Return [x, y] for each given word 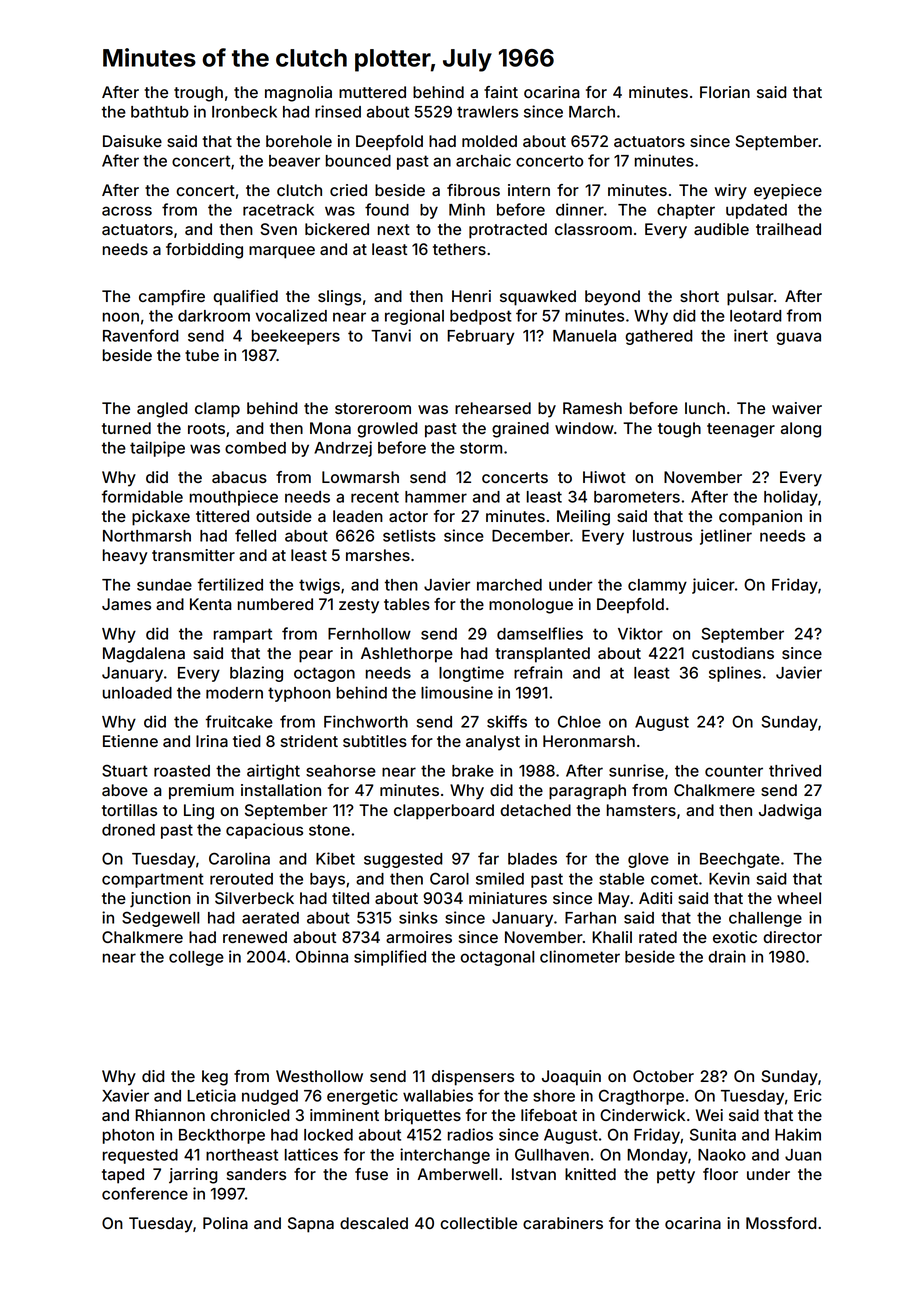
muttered [372, 92]
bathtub [160, 112]
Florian [725, 92]
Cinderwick [642, 1115]
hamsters [641, 810]
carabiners [563, 1223]
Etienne [130, 741]
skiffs [507, 721]
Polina [225, 1223]
